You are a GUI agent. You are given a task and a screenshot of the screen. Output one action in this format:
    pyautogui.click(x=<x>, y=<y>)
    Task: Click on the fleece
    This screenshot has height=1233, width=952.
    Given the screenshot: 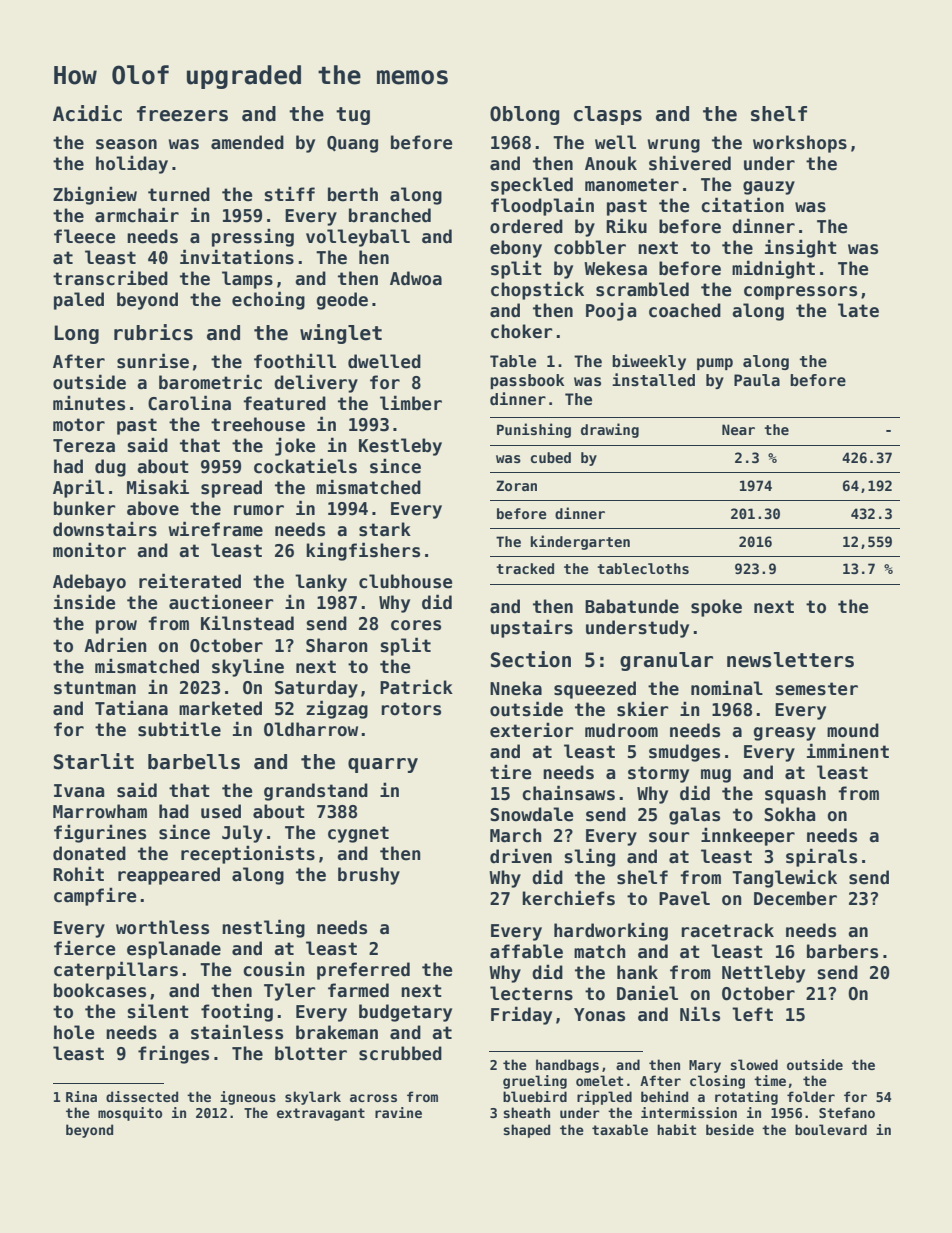 What is the action you would take?
    pyautogui.click(x=84, y=236)
